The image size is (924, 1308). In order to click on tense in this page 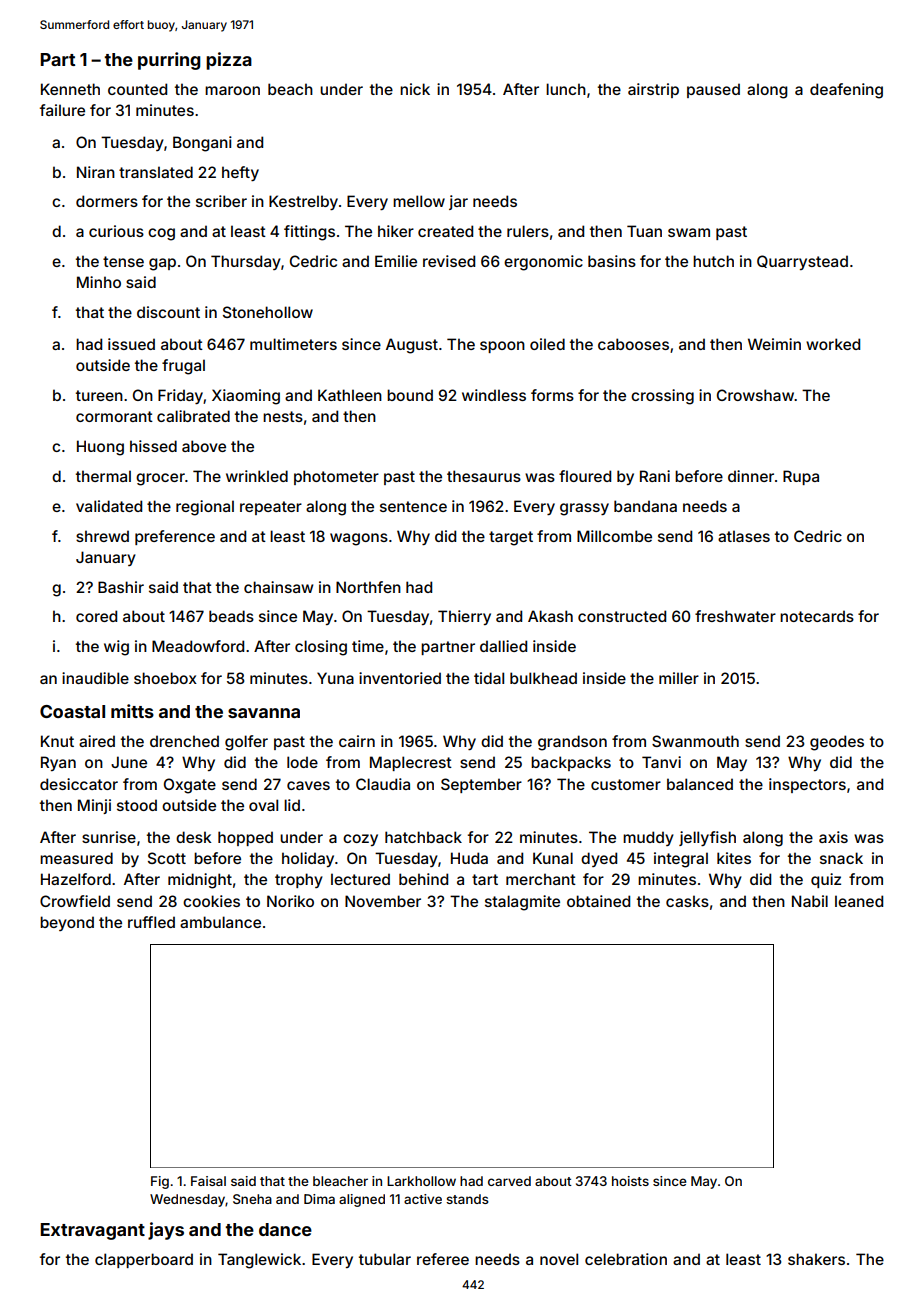, I will do `click(123, 261)`.
